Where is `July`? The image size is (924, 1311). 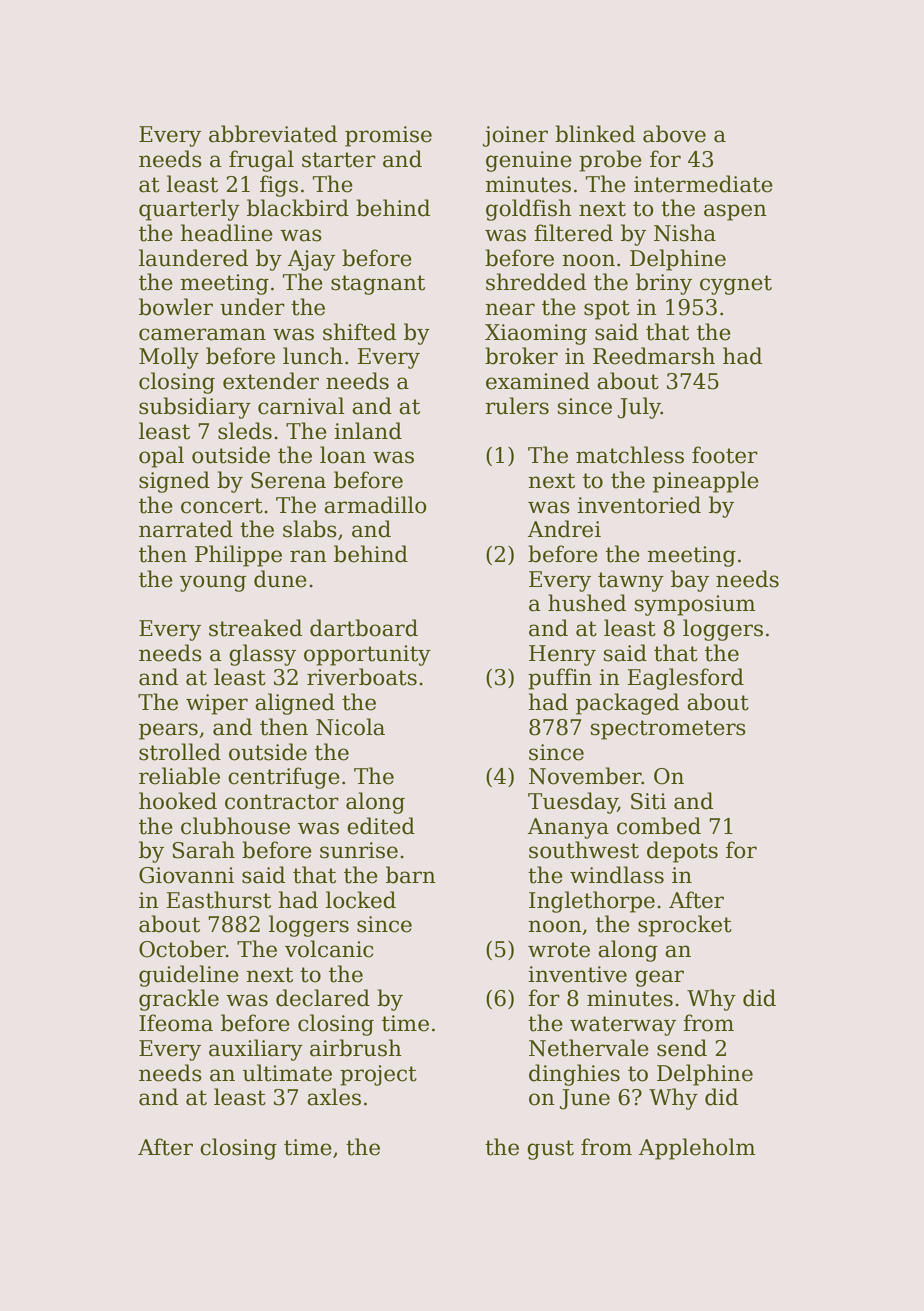 July is located at coordinates (639, 408).
